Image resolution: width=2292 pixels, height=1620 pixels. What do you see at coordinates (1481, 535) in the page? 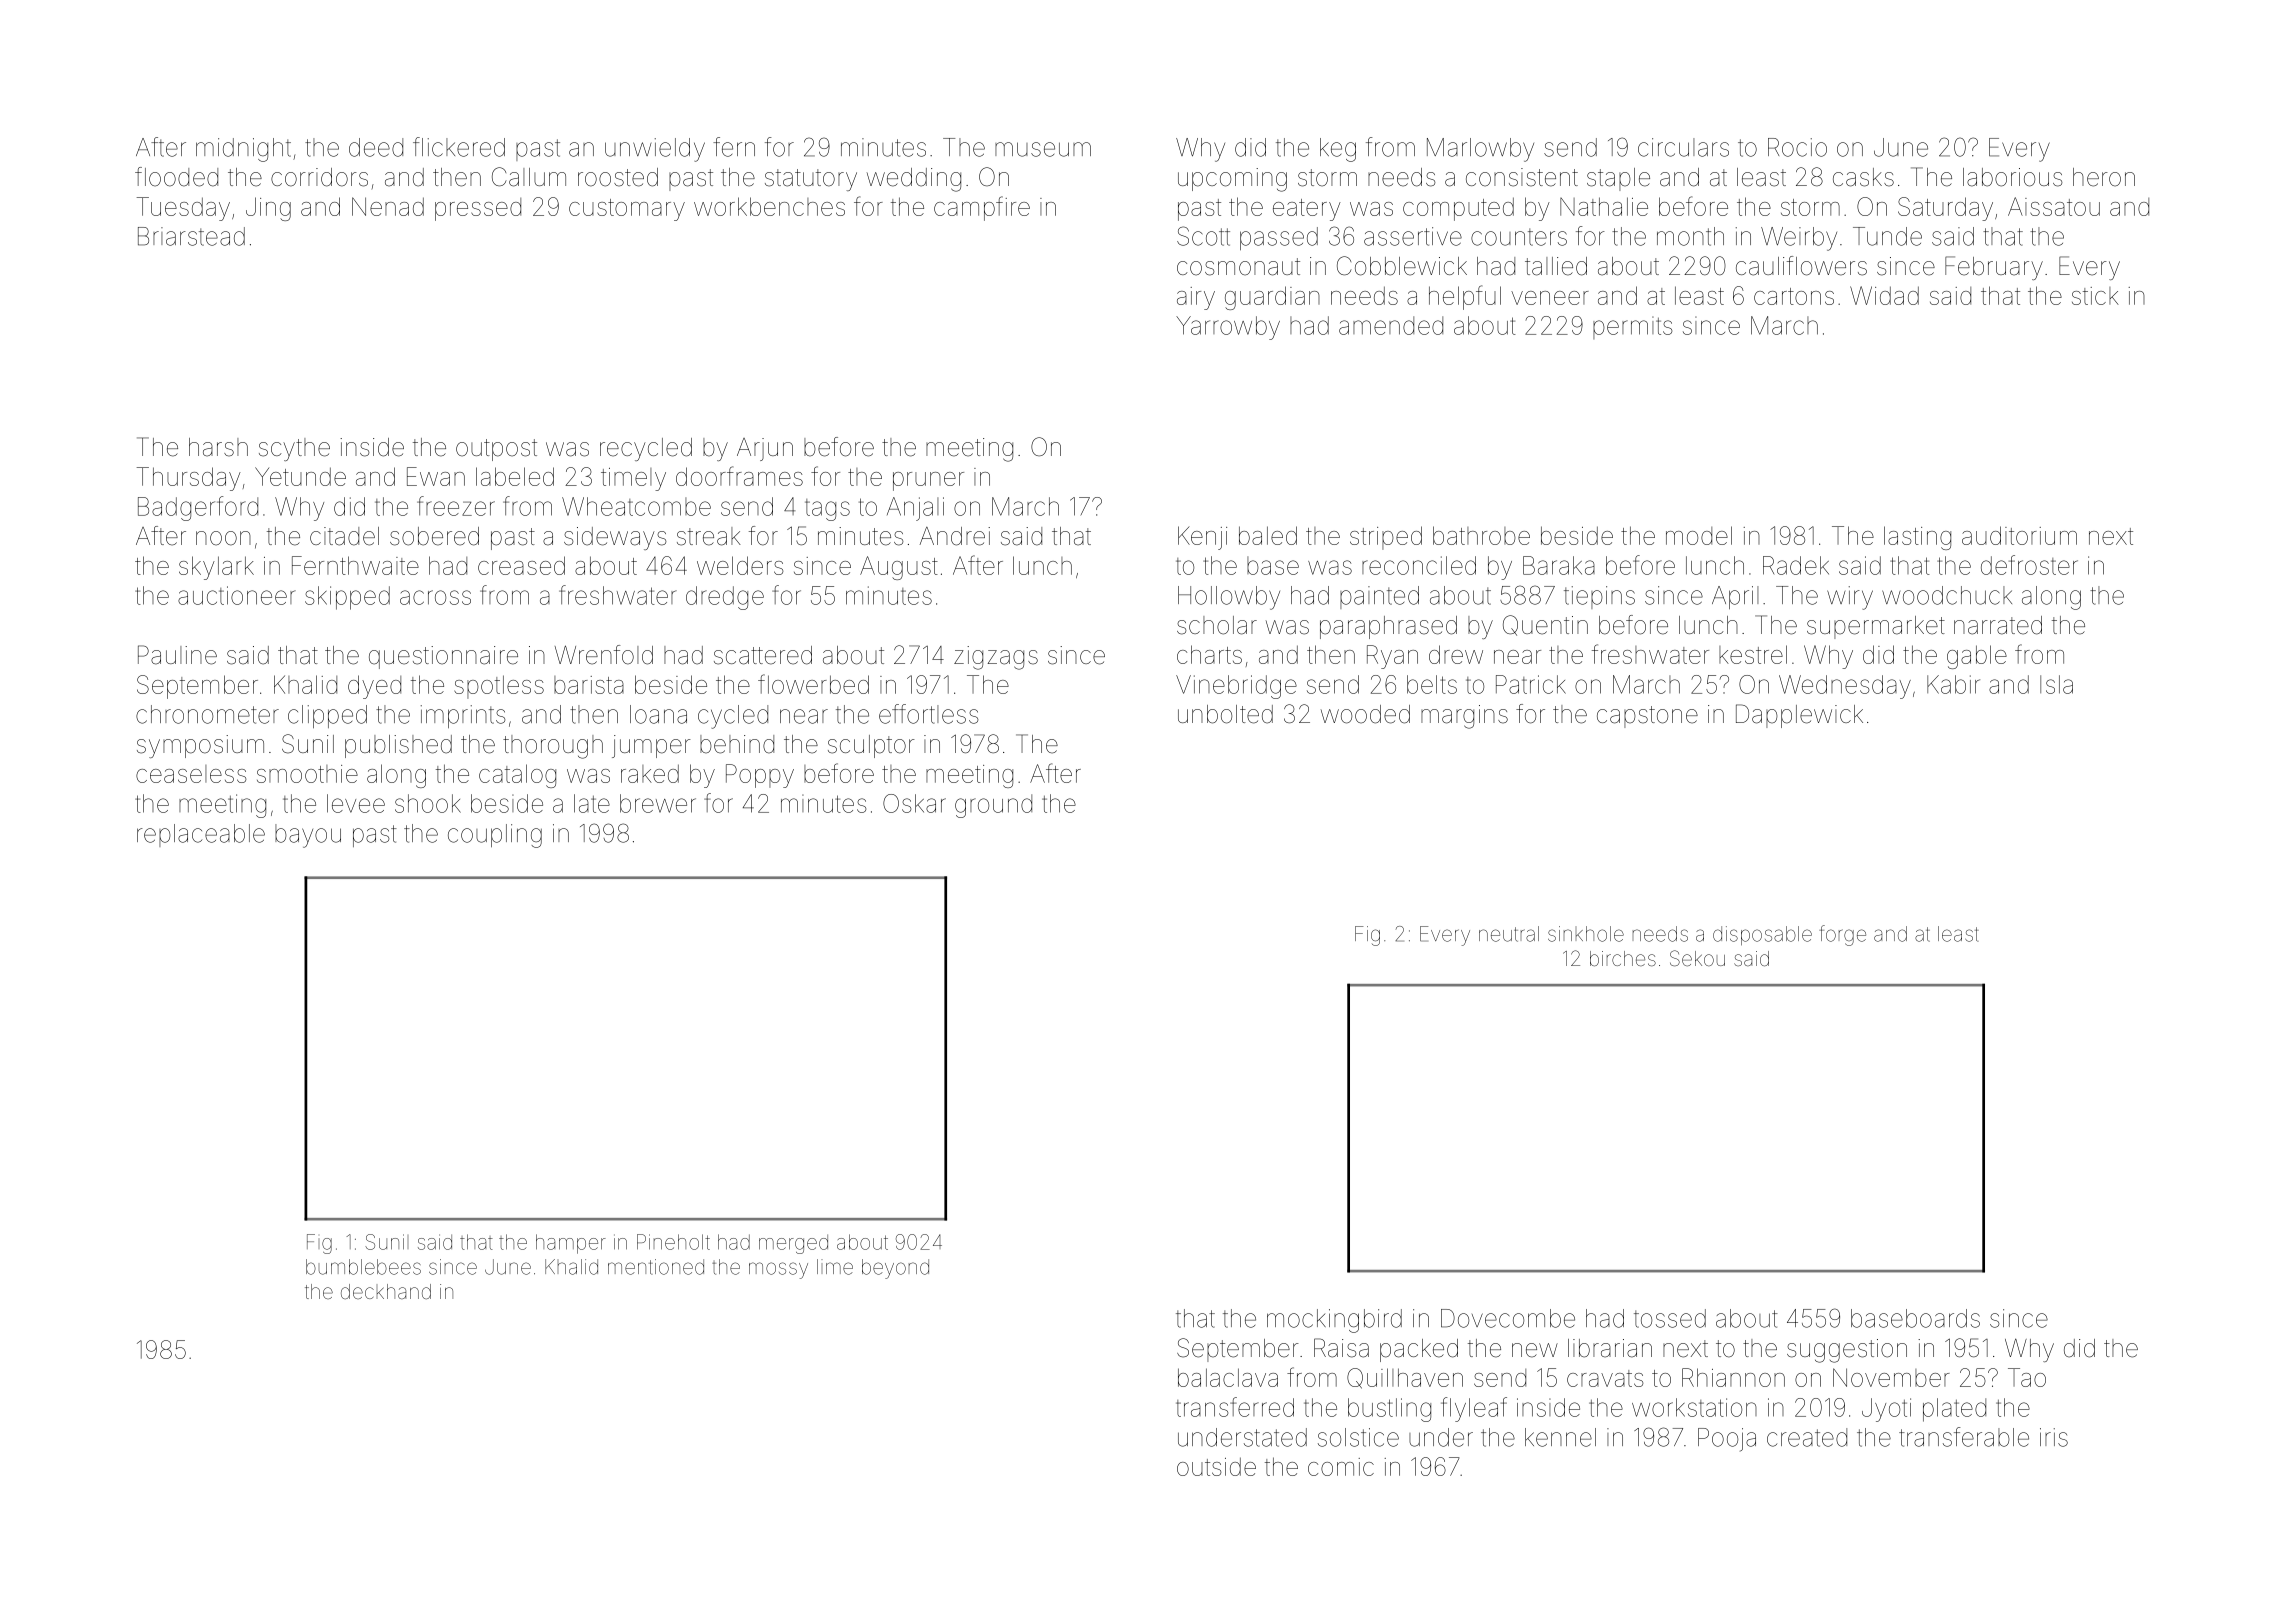
I see `bathrobe` at bounding box center [1481, 535].
